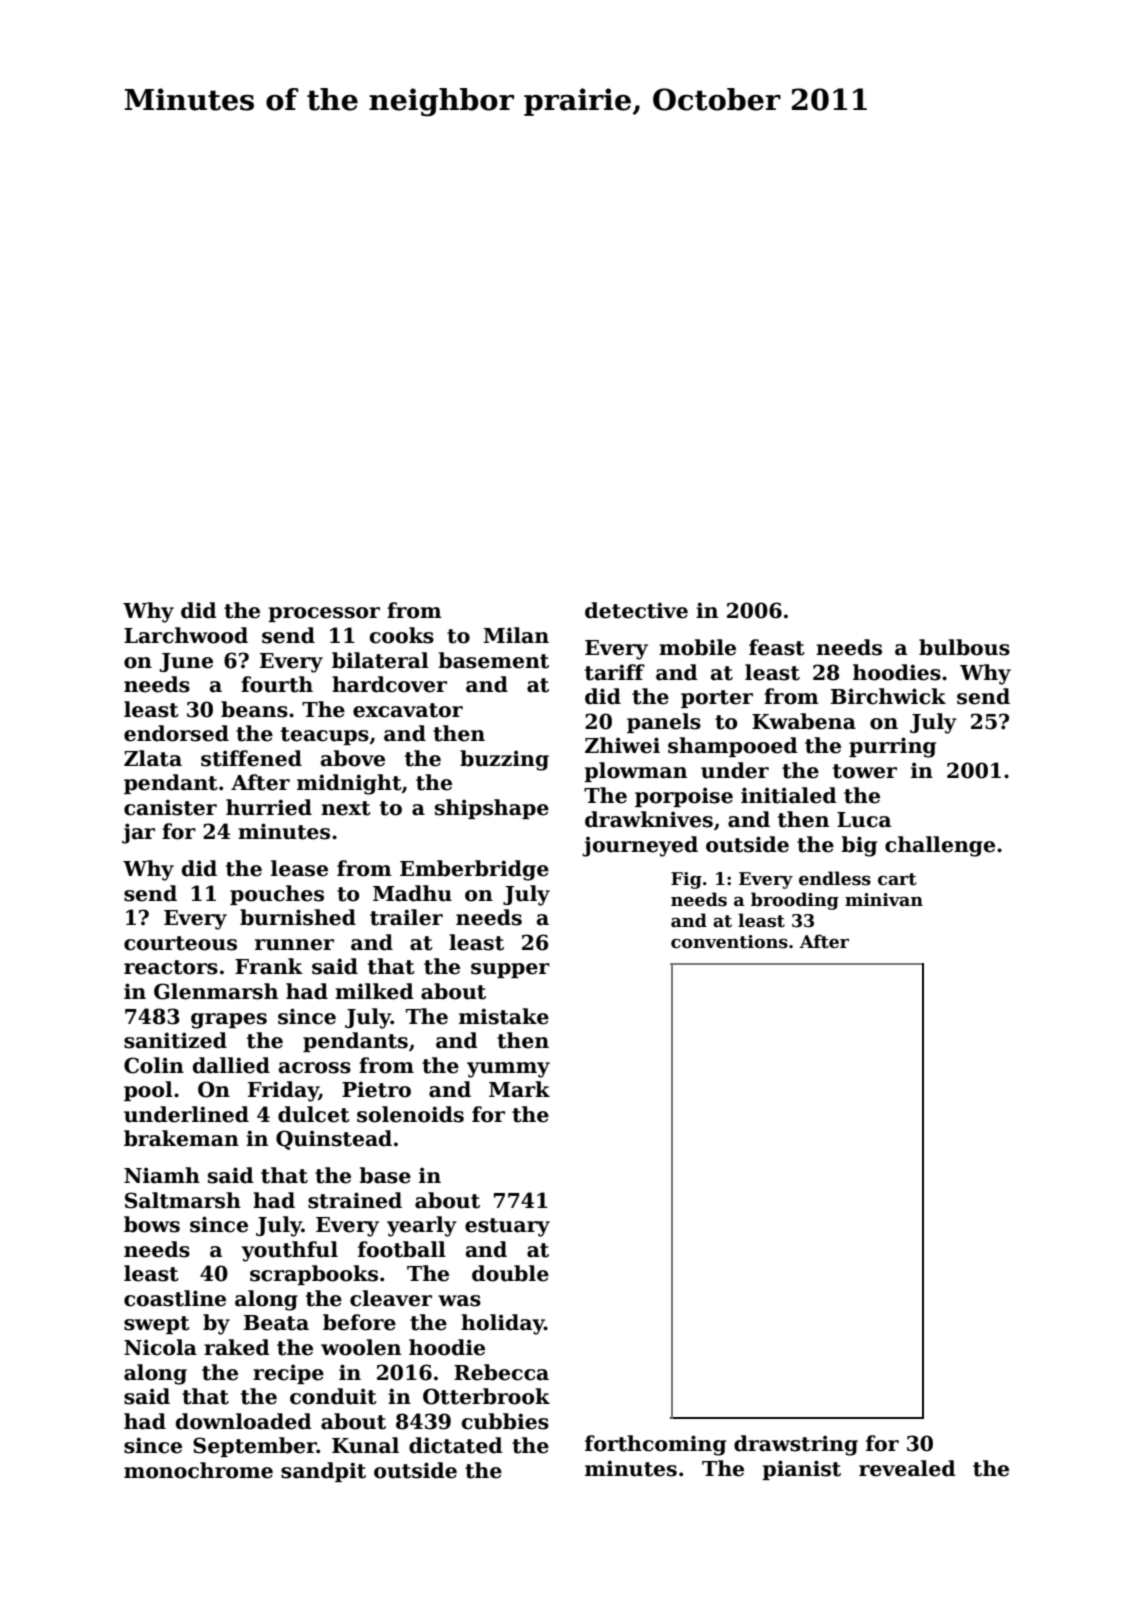 This document has width=1134, height=1611. What do you see at coordinates (402, 635) in the document?
I see `cooks` at bounding box center [402, 635].
